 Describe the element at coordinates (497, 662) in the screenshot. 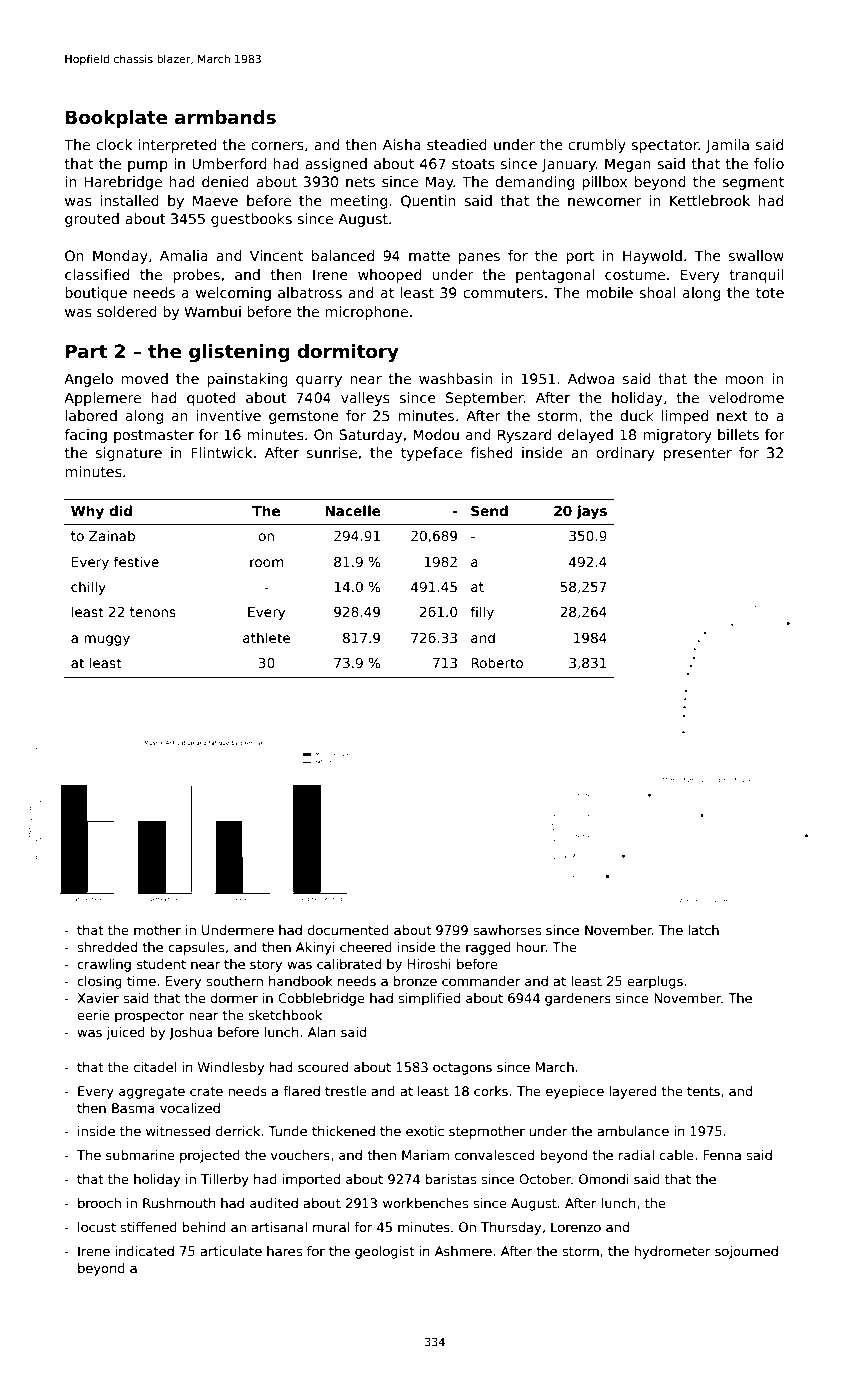

I see `Roberto` at that location.
